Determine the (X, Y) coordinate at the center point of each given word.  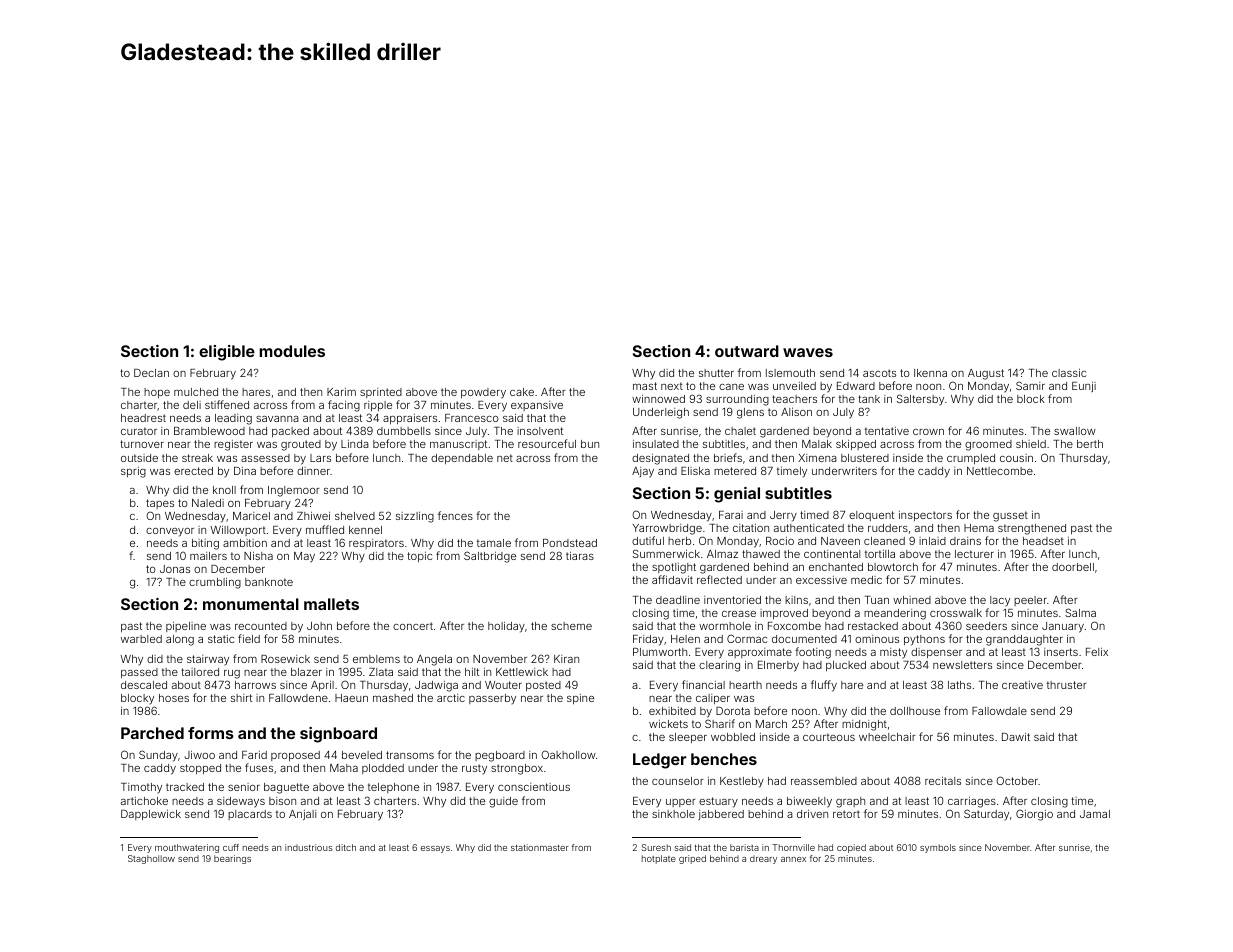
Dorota (733, 711)
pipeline (186, 627)
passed (139, 673)
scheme (571, 626)
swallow (1075, 431)
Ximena (817, 458)
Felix (1097, 652)
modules (292, 351)
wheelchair (887, 737)
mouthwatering (187, 848)
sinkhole (673, 814)
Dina (245, 471)
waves (808, 352)
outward (747, 351)
